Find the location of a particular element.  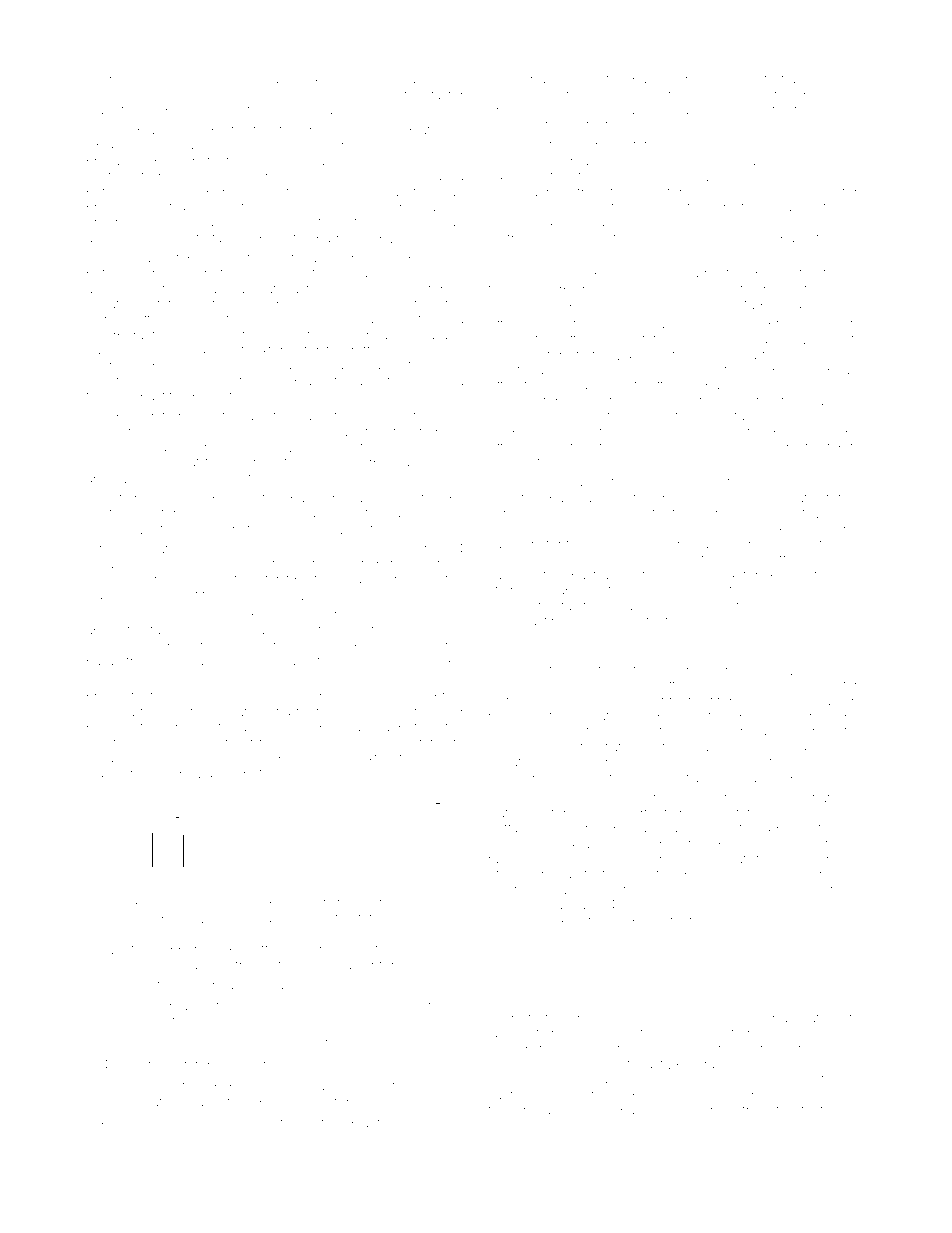

Marina is located at coordinates (587, 1079).
